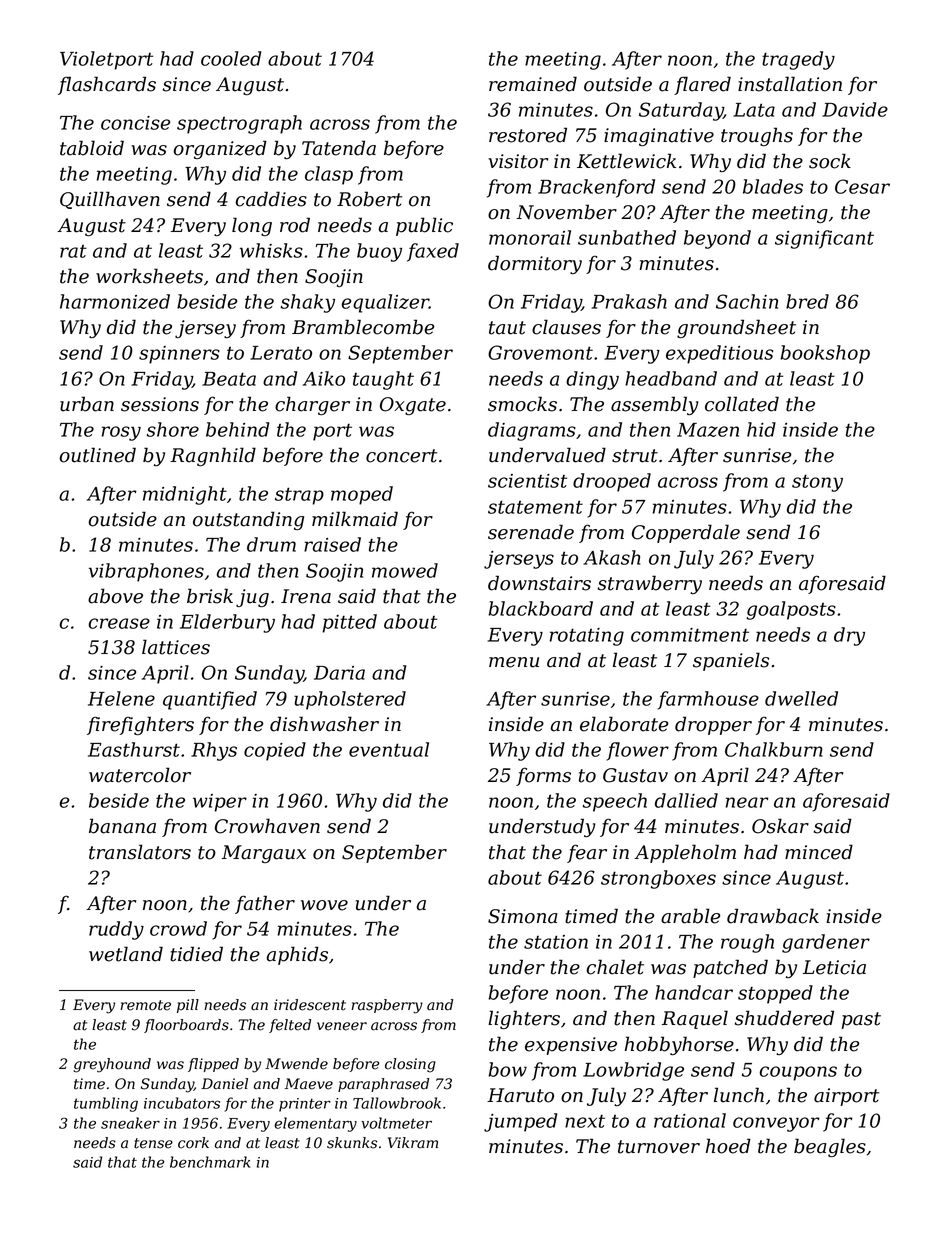 The height and width of the document is (1233, 952). I want to click on remained, so click(533, 84).
